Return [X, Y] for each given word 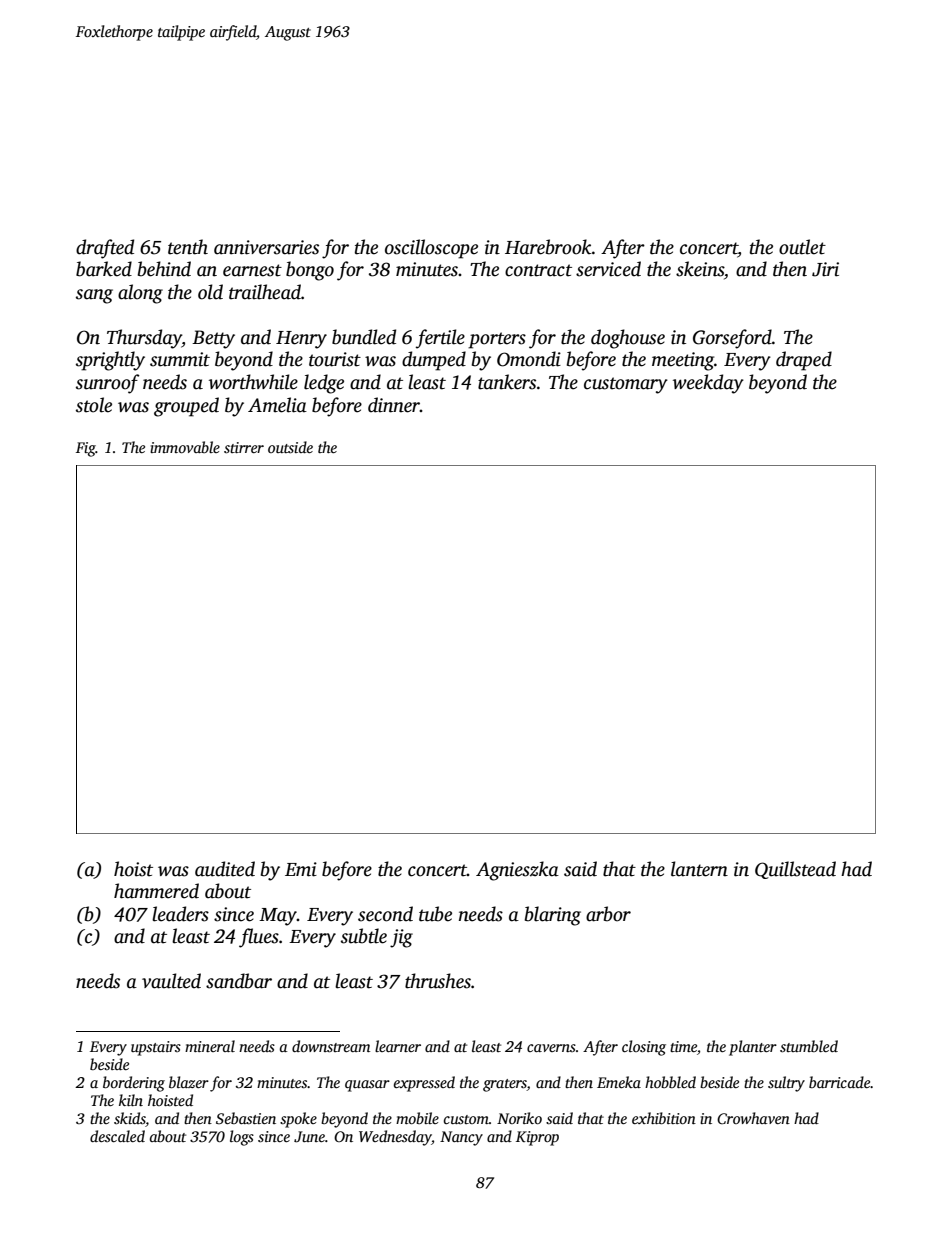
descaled [117, 1136]
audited [225, 869]
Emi [301, 869]
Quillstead [795, 870]
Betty [213, 339]
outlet [802, 247]
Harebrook [548, 247]
